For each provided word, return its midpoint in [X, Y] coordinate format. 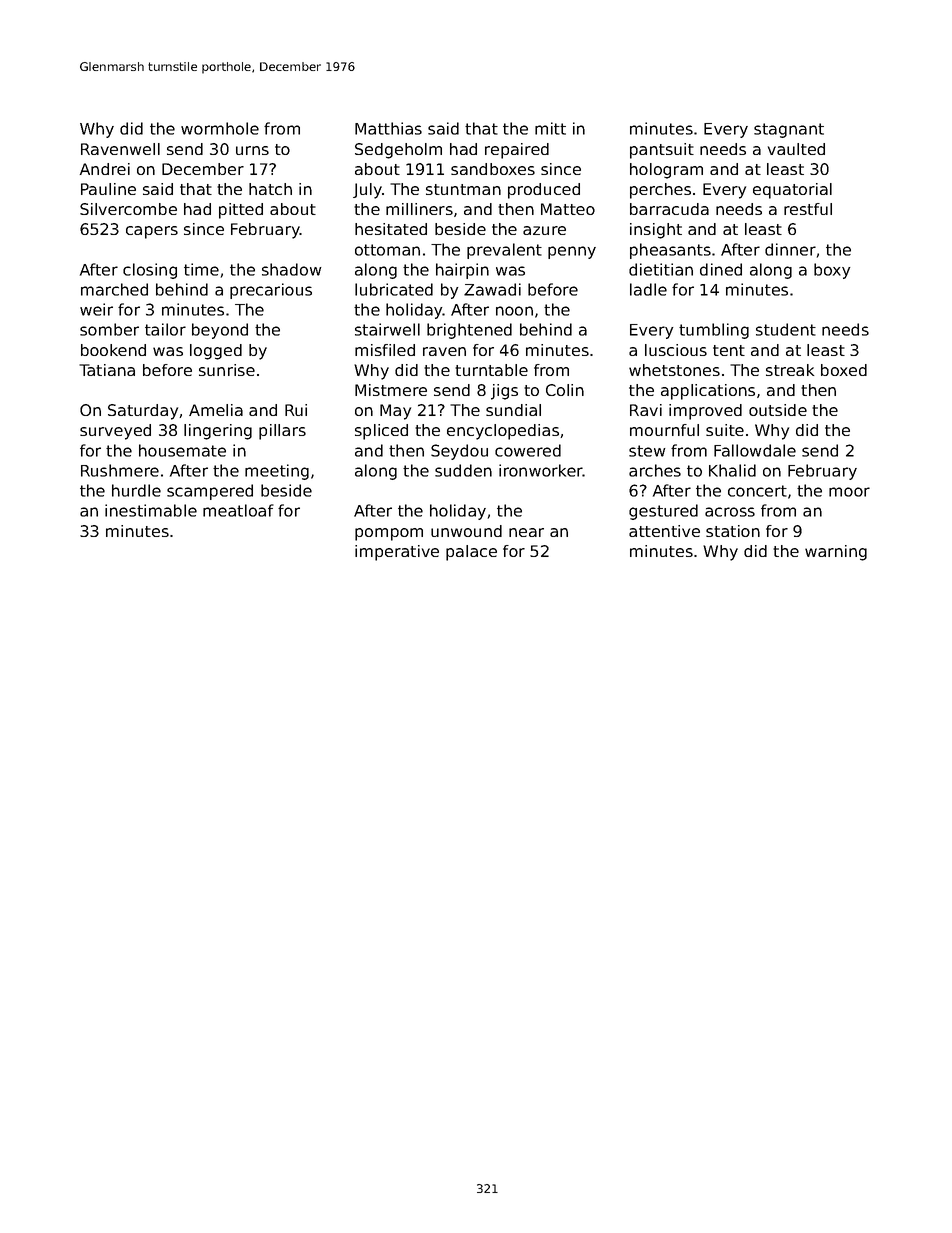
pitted [241, 211]
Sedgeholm [398, 151]
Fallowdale [755, 450]
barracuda [669, 209]
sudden [463, 470]
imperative [397, 553]
